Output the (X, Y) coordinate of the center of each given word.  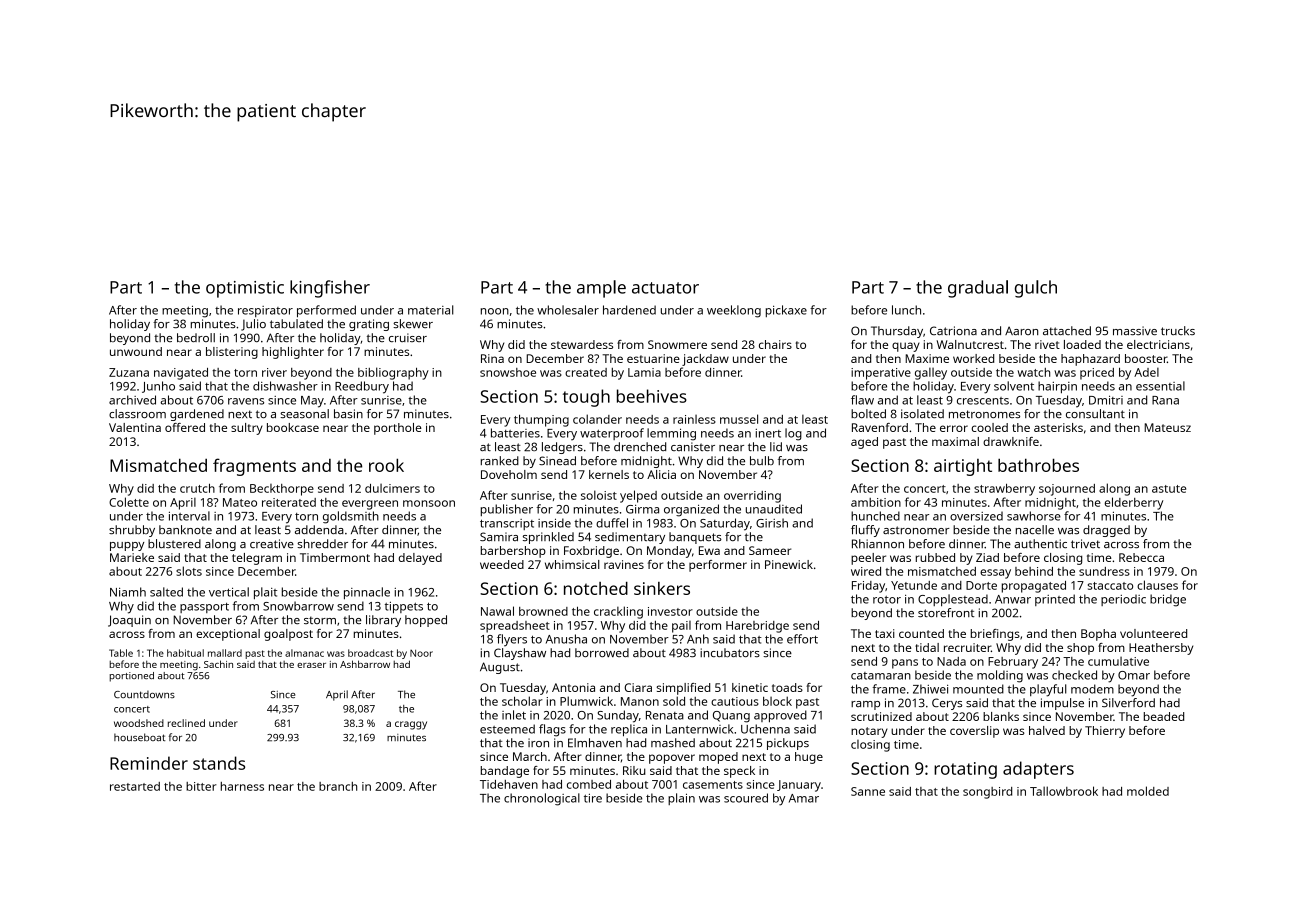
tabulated (296, 323)
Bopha (1098, 635)
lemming (671, 434)
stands (219, 763)
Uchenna (765, 729)
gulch (1036, 289)
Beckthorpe (282, 490)
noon (495, 311)
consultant (1095, 413)
